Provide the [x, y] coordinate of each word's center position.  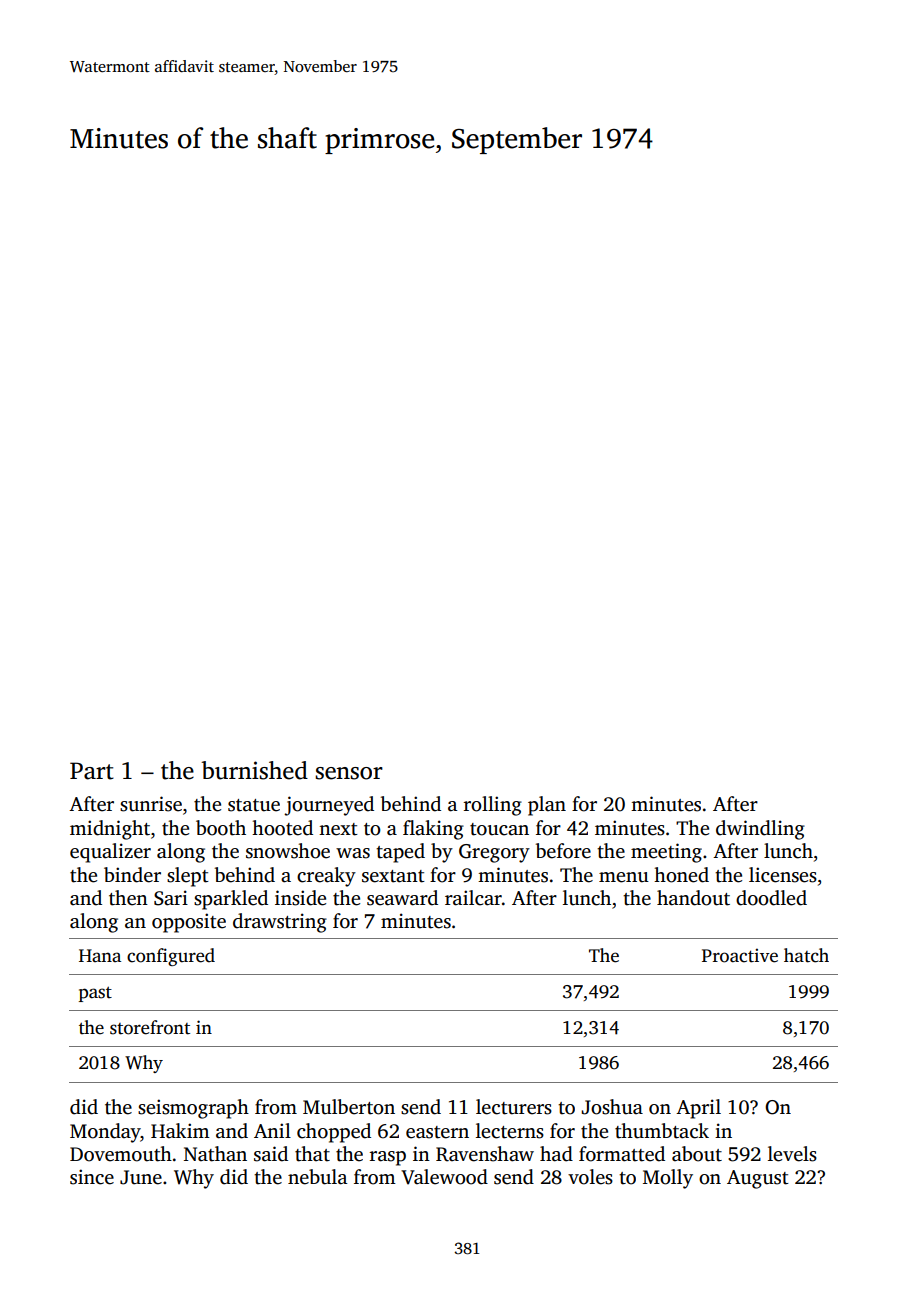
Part [92, 771]
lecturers [514, 1107]
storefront [150, 1027]
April [698, 1109]
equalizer [110, 853]
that [312, 1154]
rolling [493, 806]
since [92, 1177]
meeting [666, 853]
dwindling [760, 830]
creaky [326, 877]
